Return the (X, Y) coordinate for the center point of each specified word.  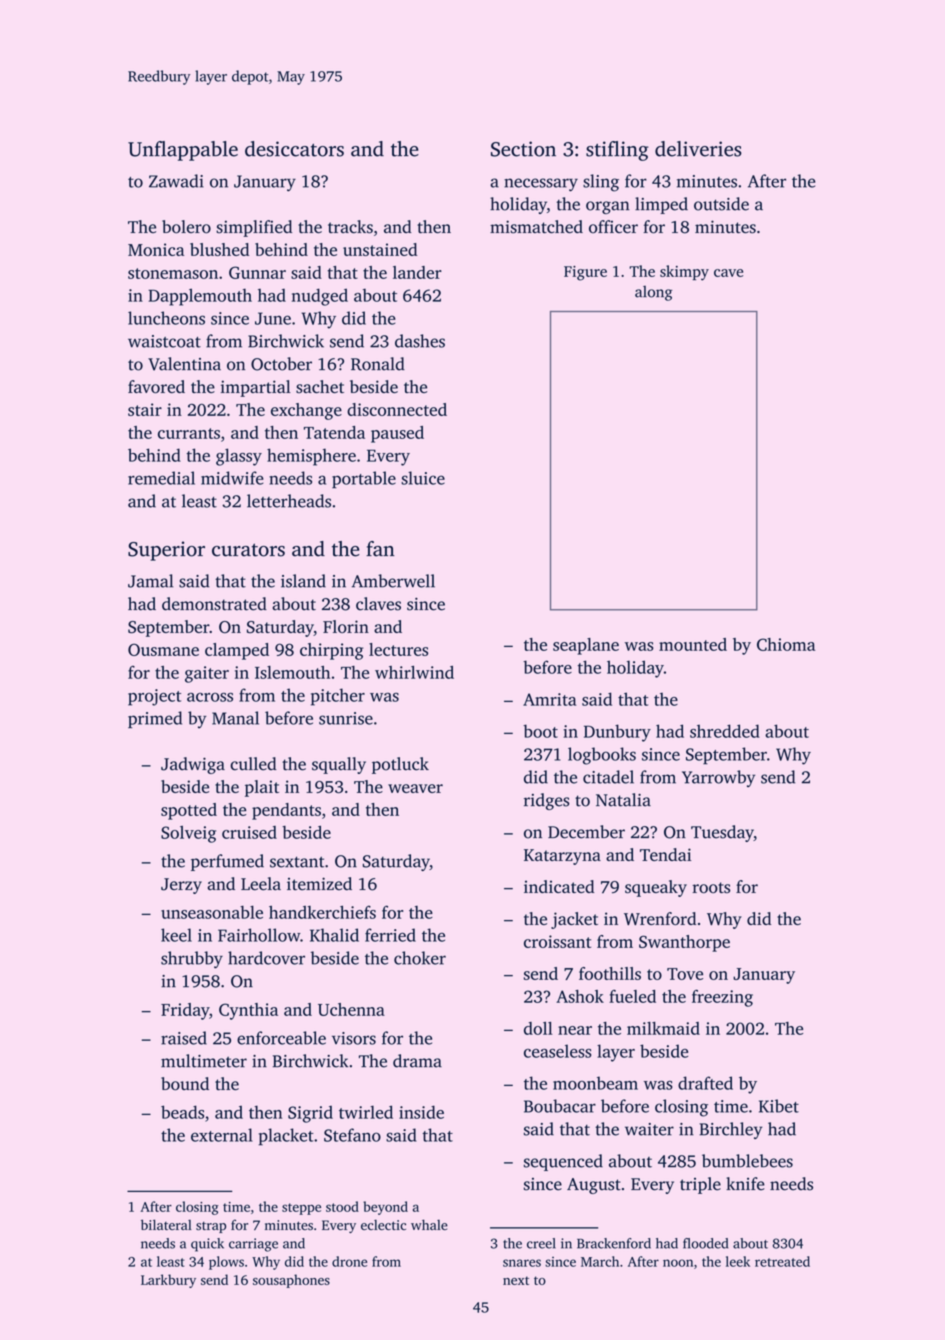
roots (711, 887)
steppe (301, 1209)
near (575, 1030)
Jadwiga (193, 765)
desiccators (294, 149)
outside (721, 204)
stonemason (173, 273)
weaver (415, 788)
